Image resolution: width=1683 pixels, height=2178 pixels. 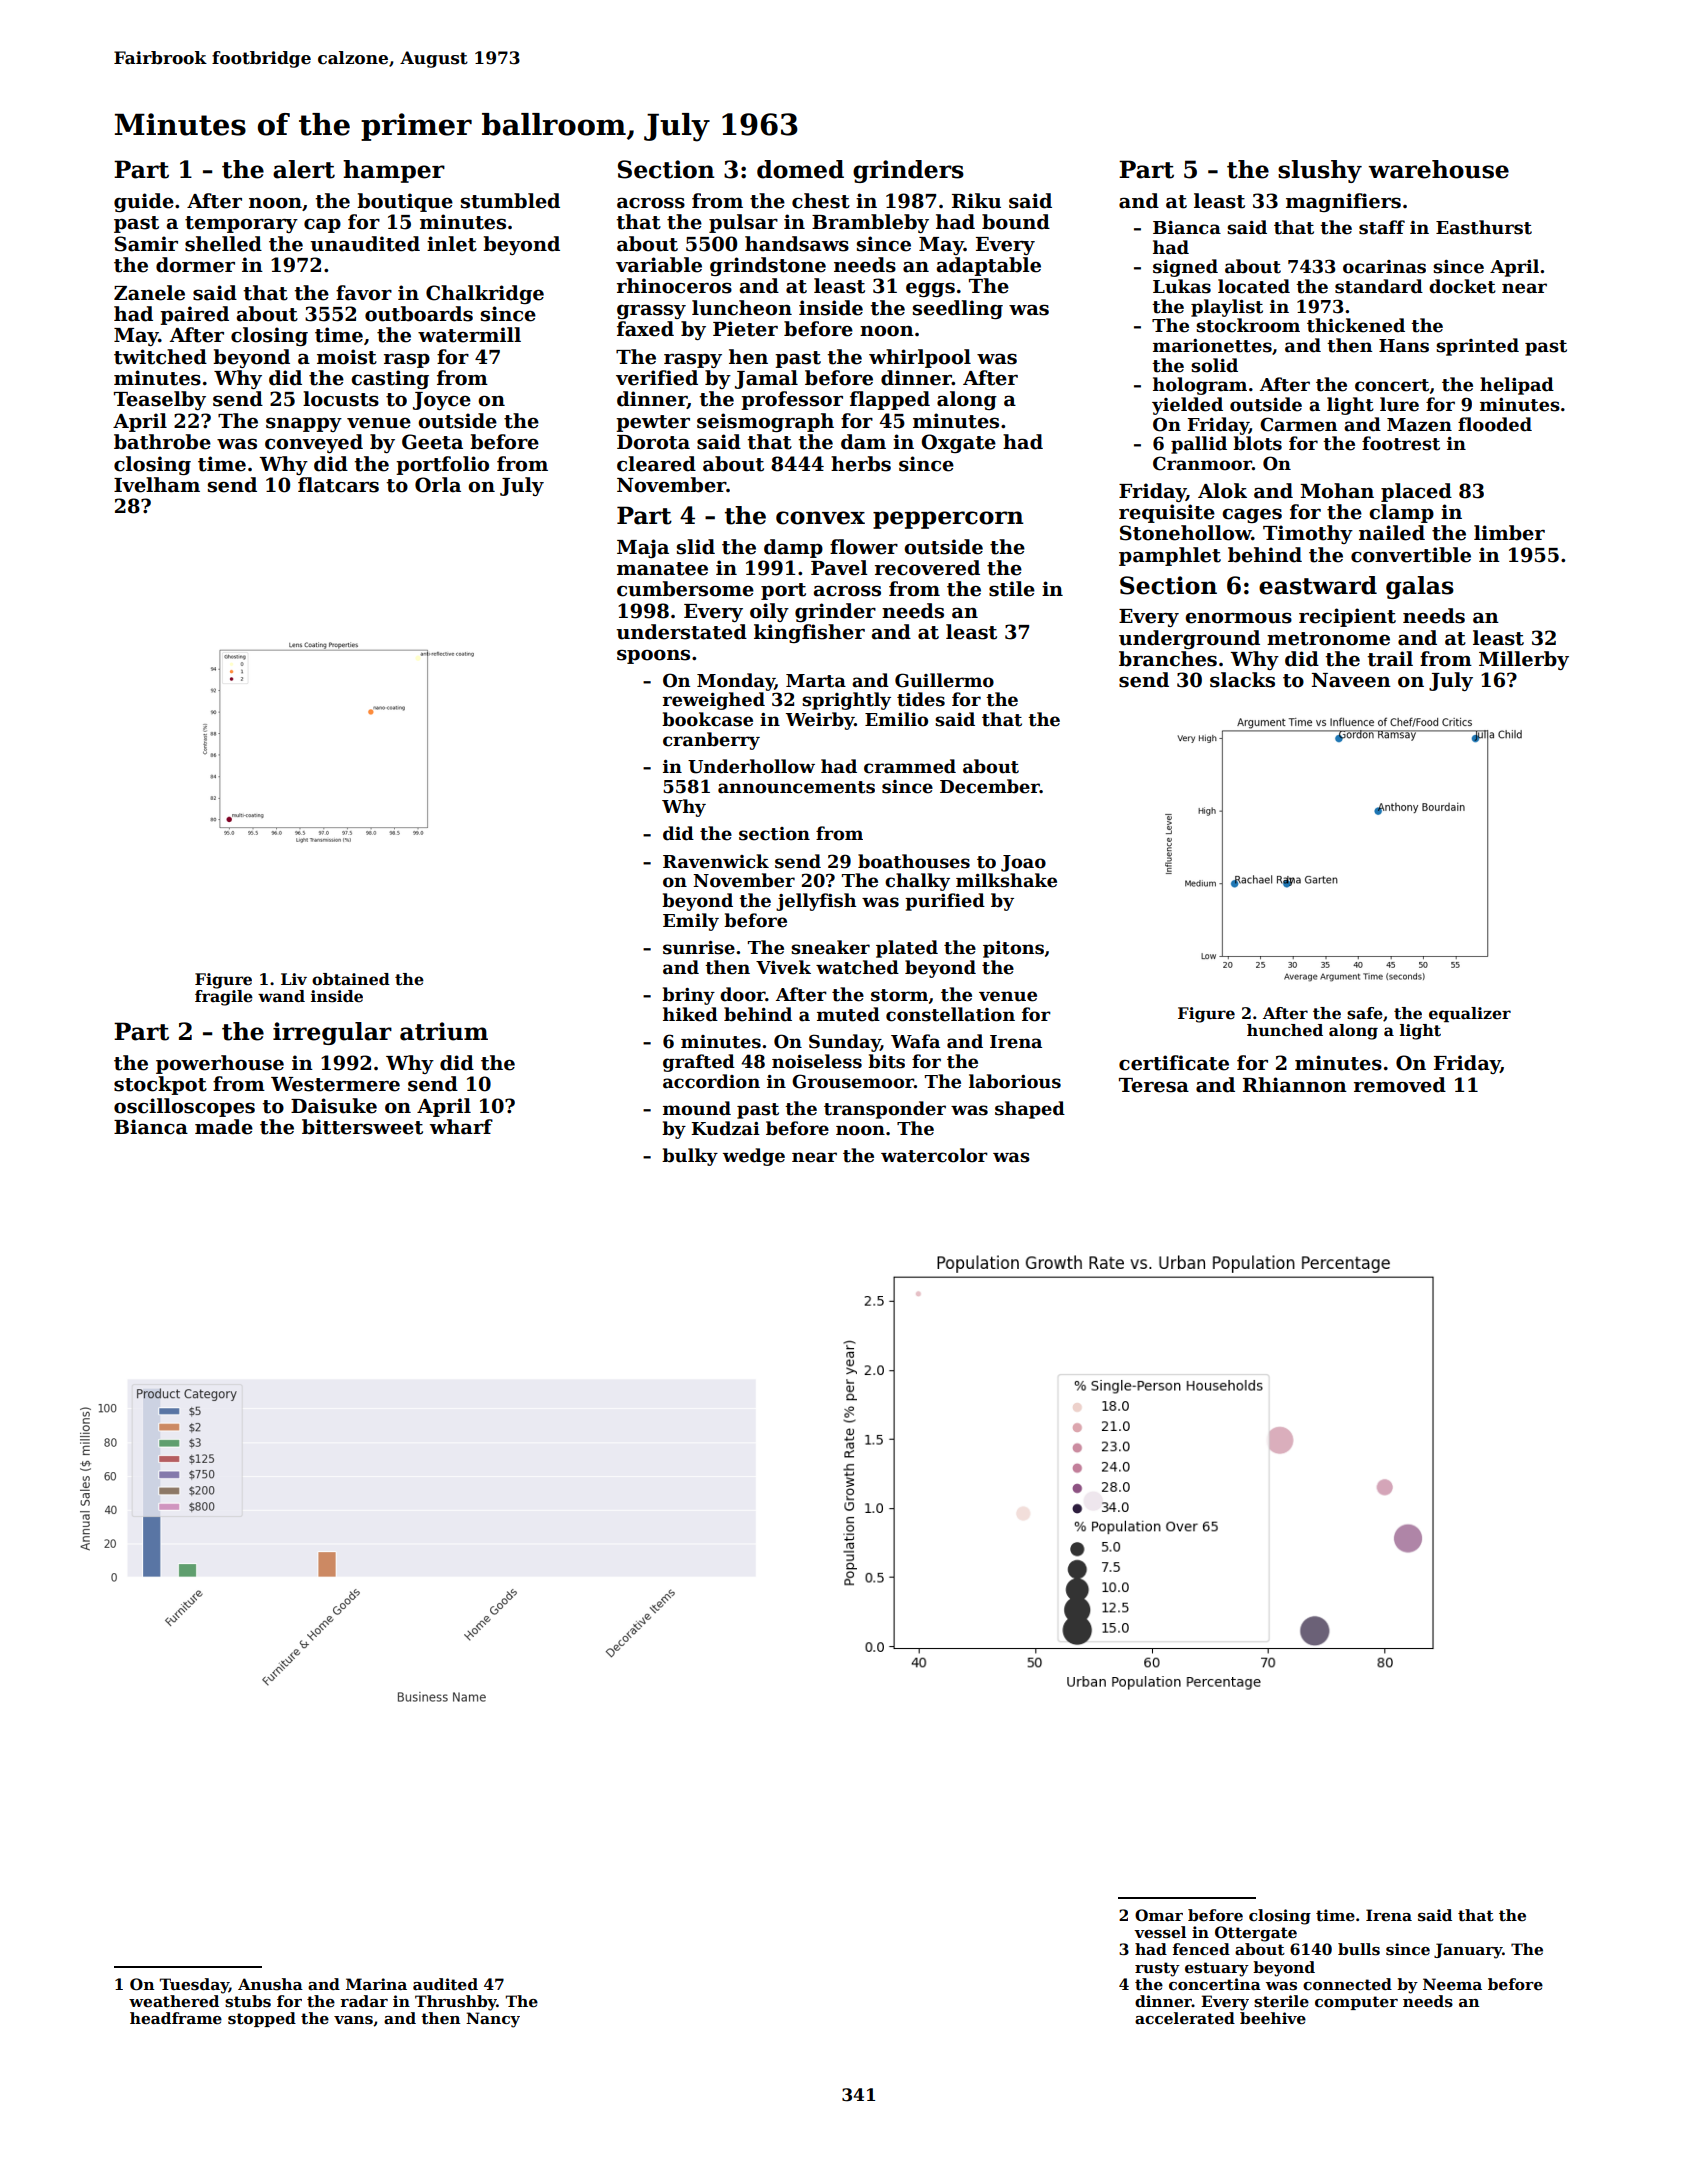 What do you see at coordinates (1159, 1915) in the screenshot?
I see `Omar` at bounding box center [1159, 1915].
